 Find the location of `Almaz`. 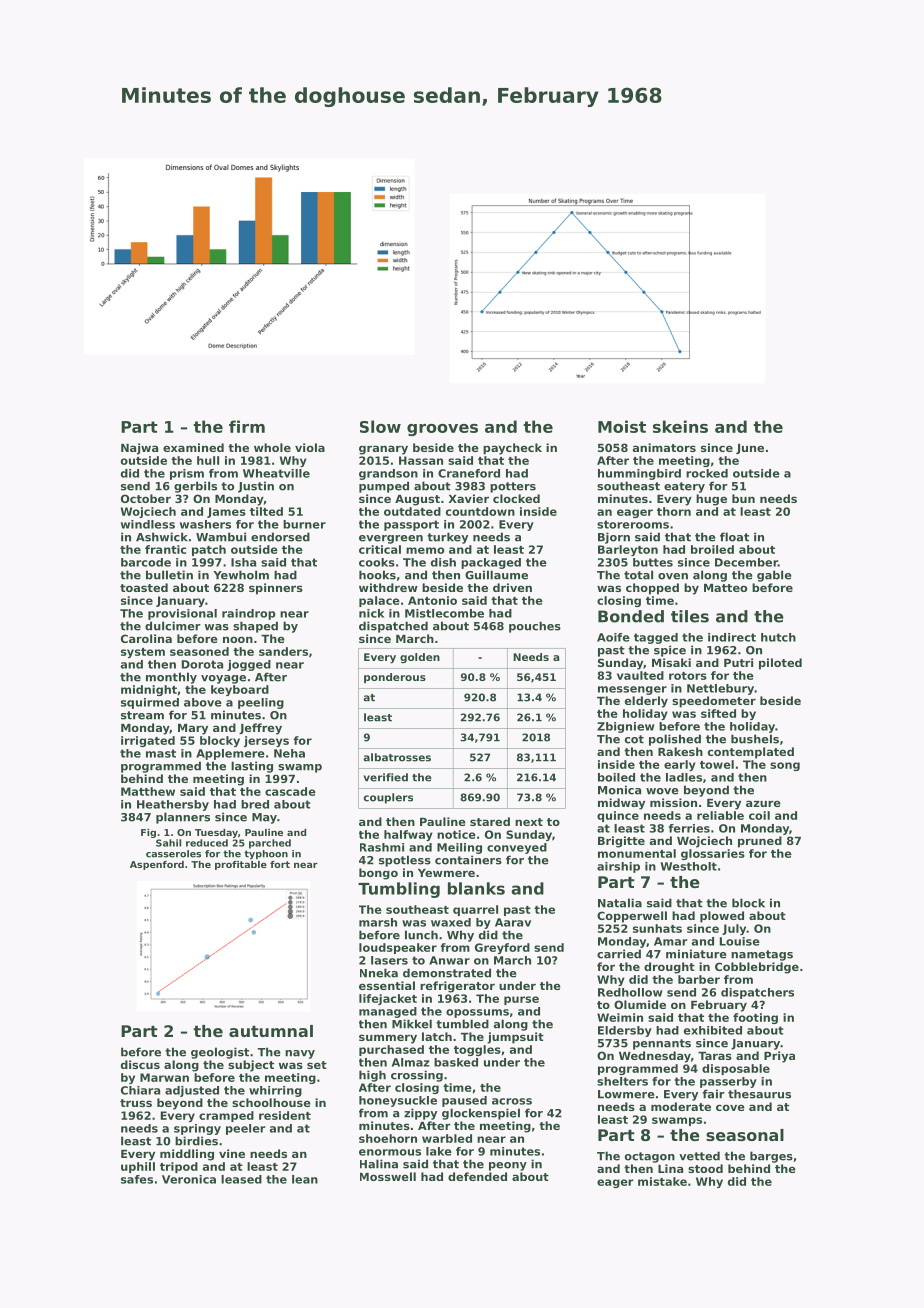

Almaz is located at coordinates (410, 1062).
